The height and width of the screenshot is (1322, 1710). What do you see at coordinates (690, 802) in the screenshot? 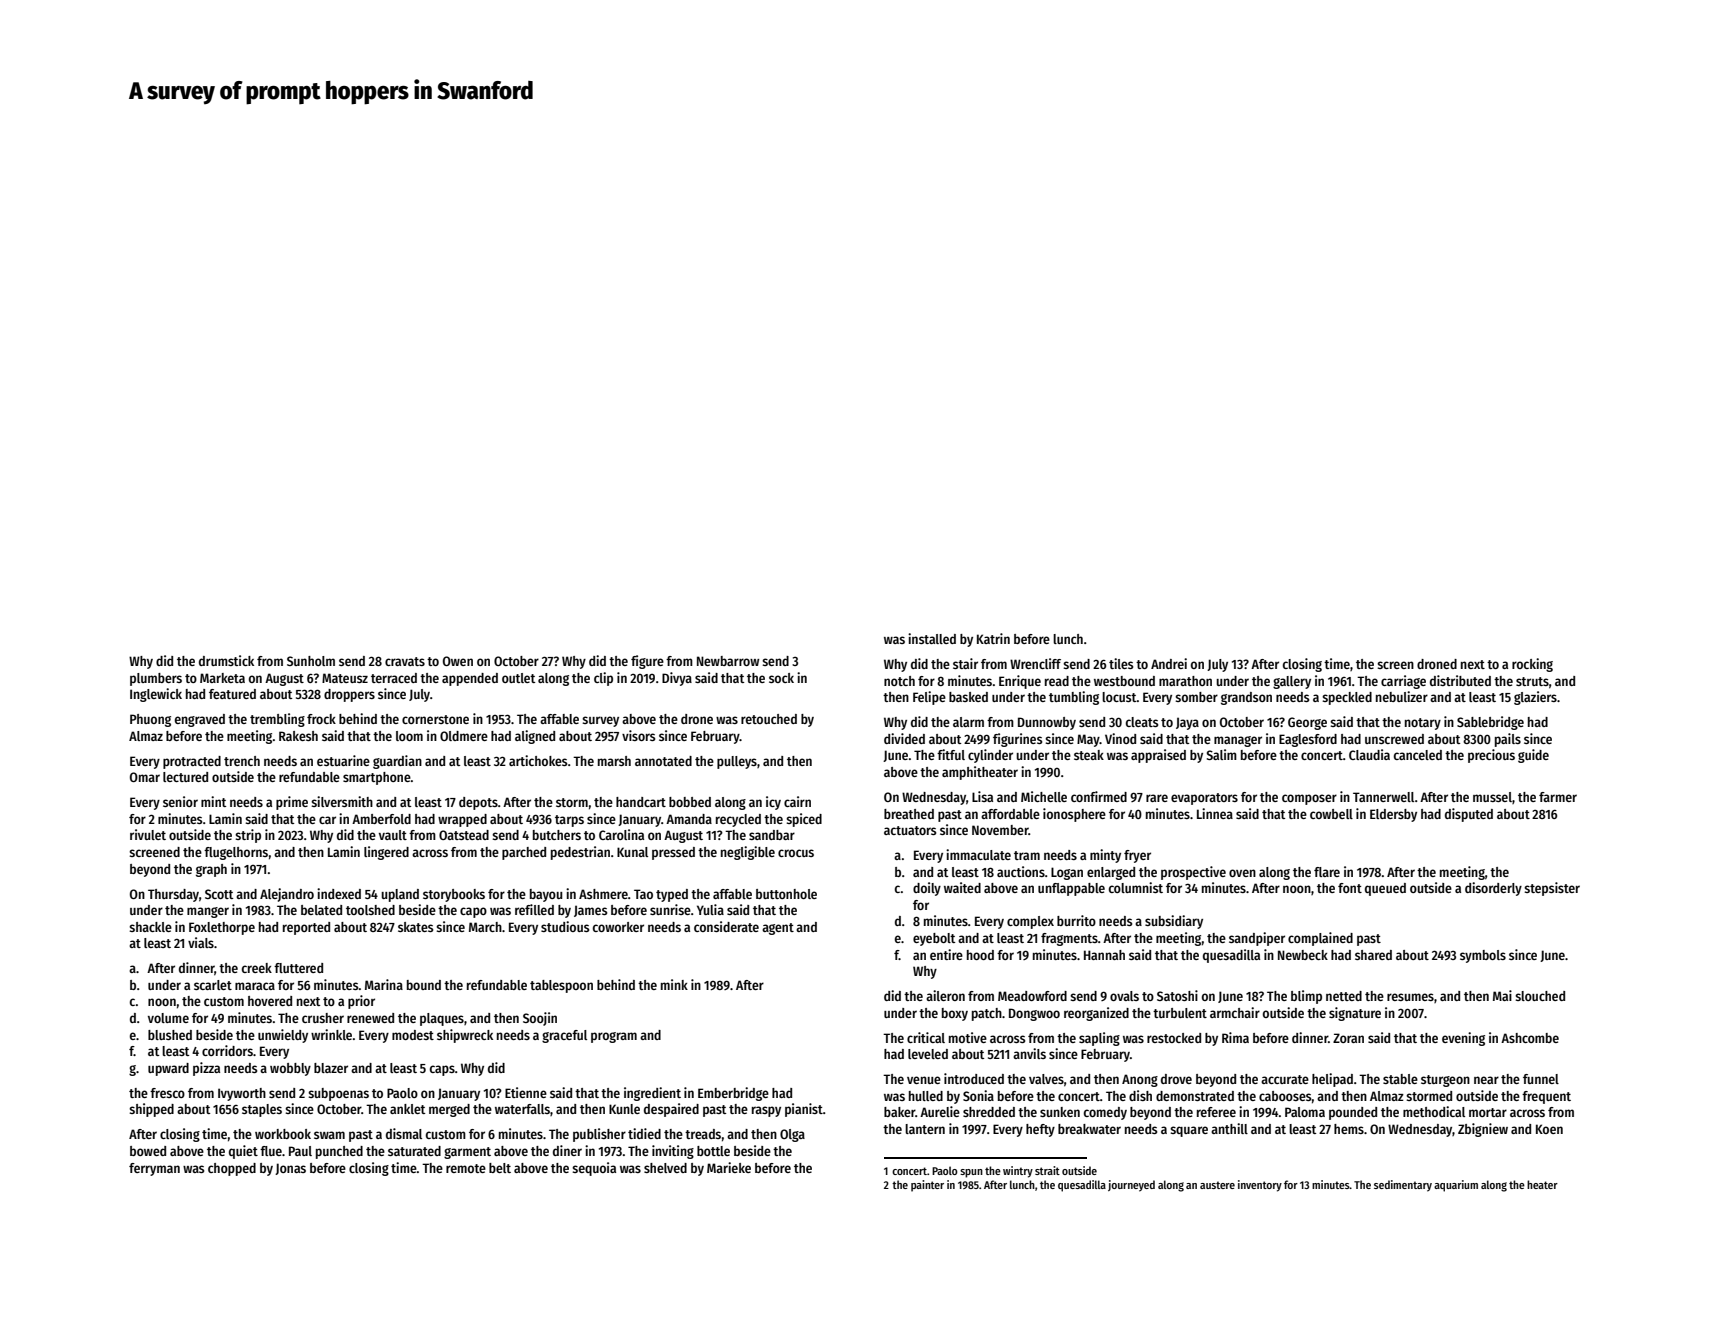
I see `bobbed` at bounding box center [690, 802].
